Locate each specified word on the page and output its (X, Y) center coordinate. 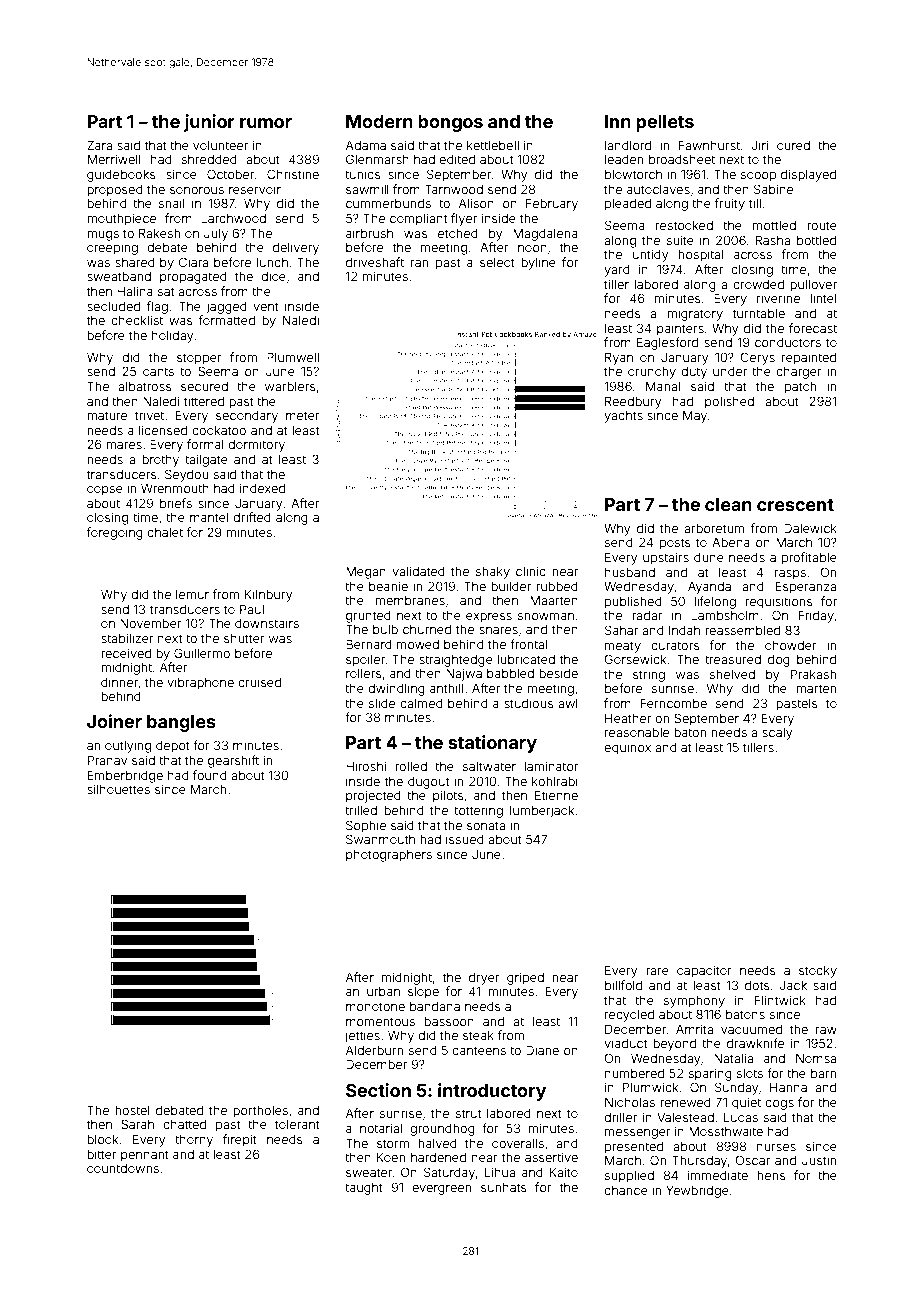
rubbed (557, 586)
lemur (192, 594)
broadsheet (682, 159)
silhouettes (118, 789)
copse (105, 491)
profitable (809, 558)
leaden (624, 159)
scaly (777, 734)
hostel (132, 1110)
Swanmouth (380, 839)
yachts (623, 417)
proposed (115, 191)
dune (709, 557)
